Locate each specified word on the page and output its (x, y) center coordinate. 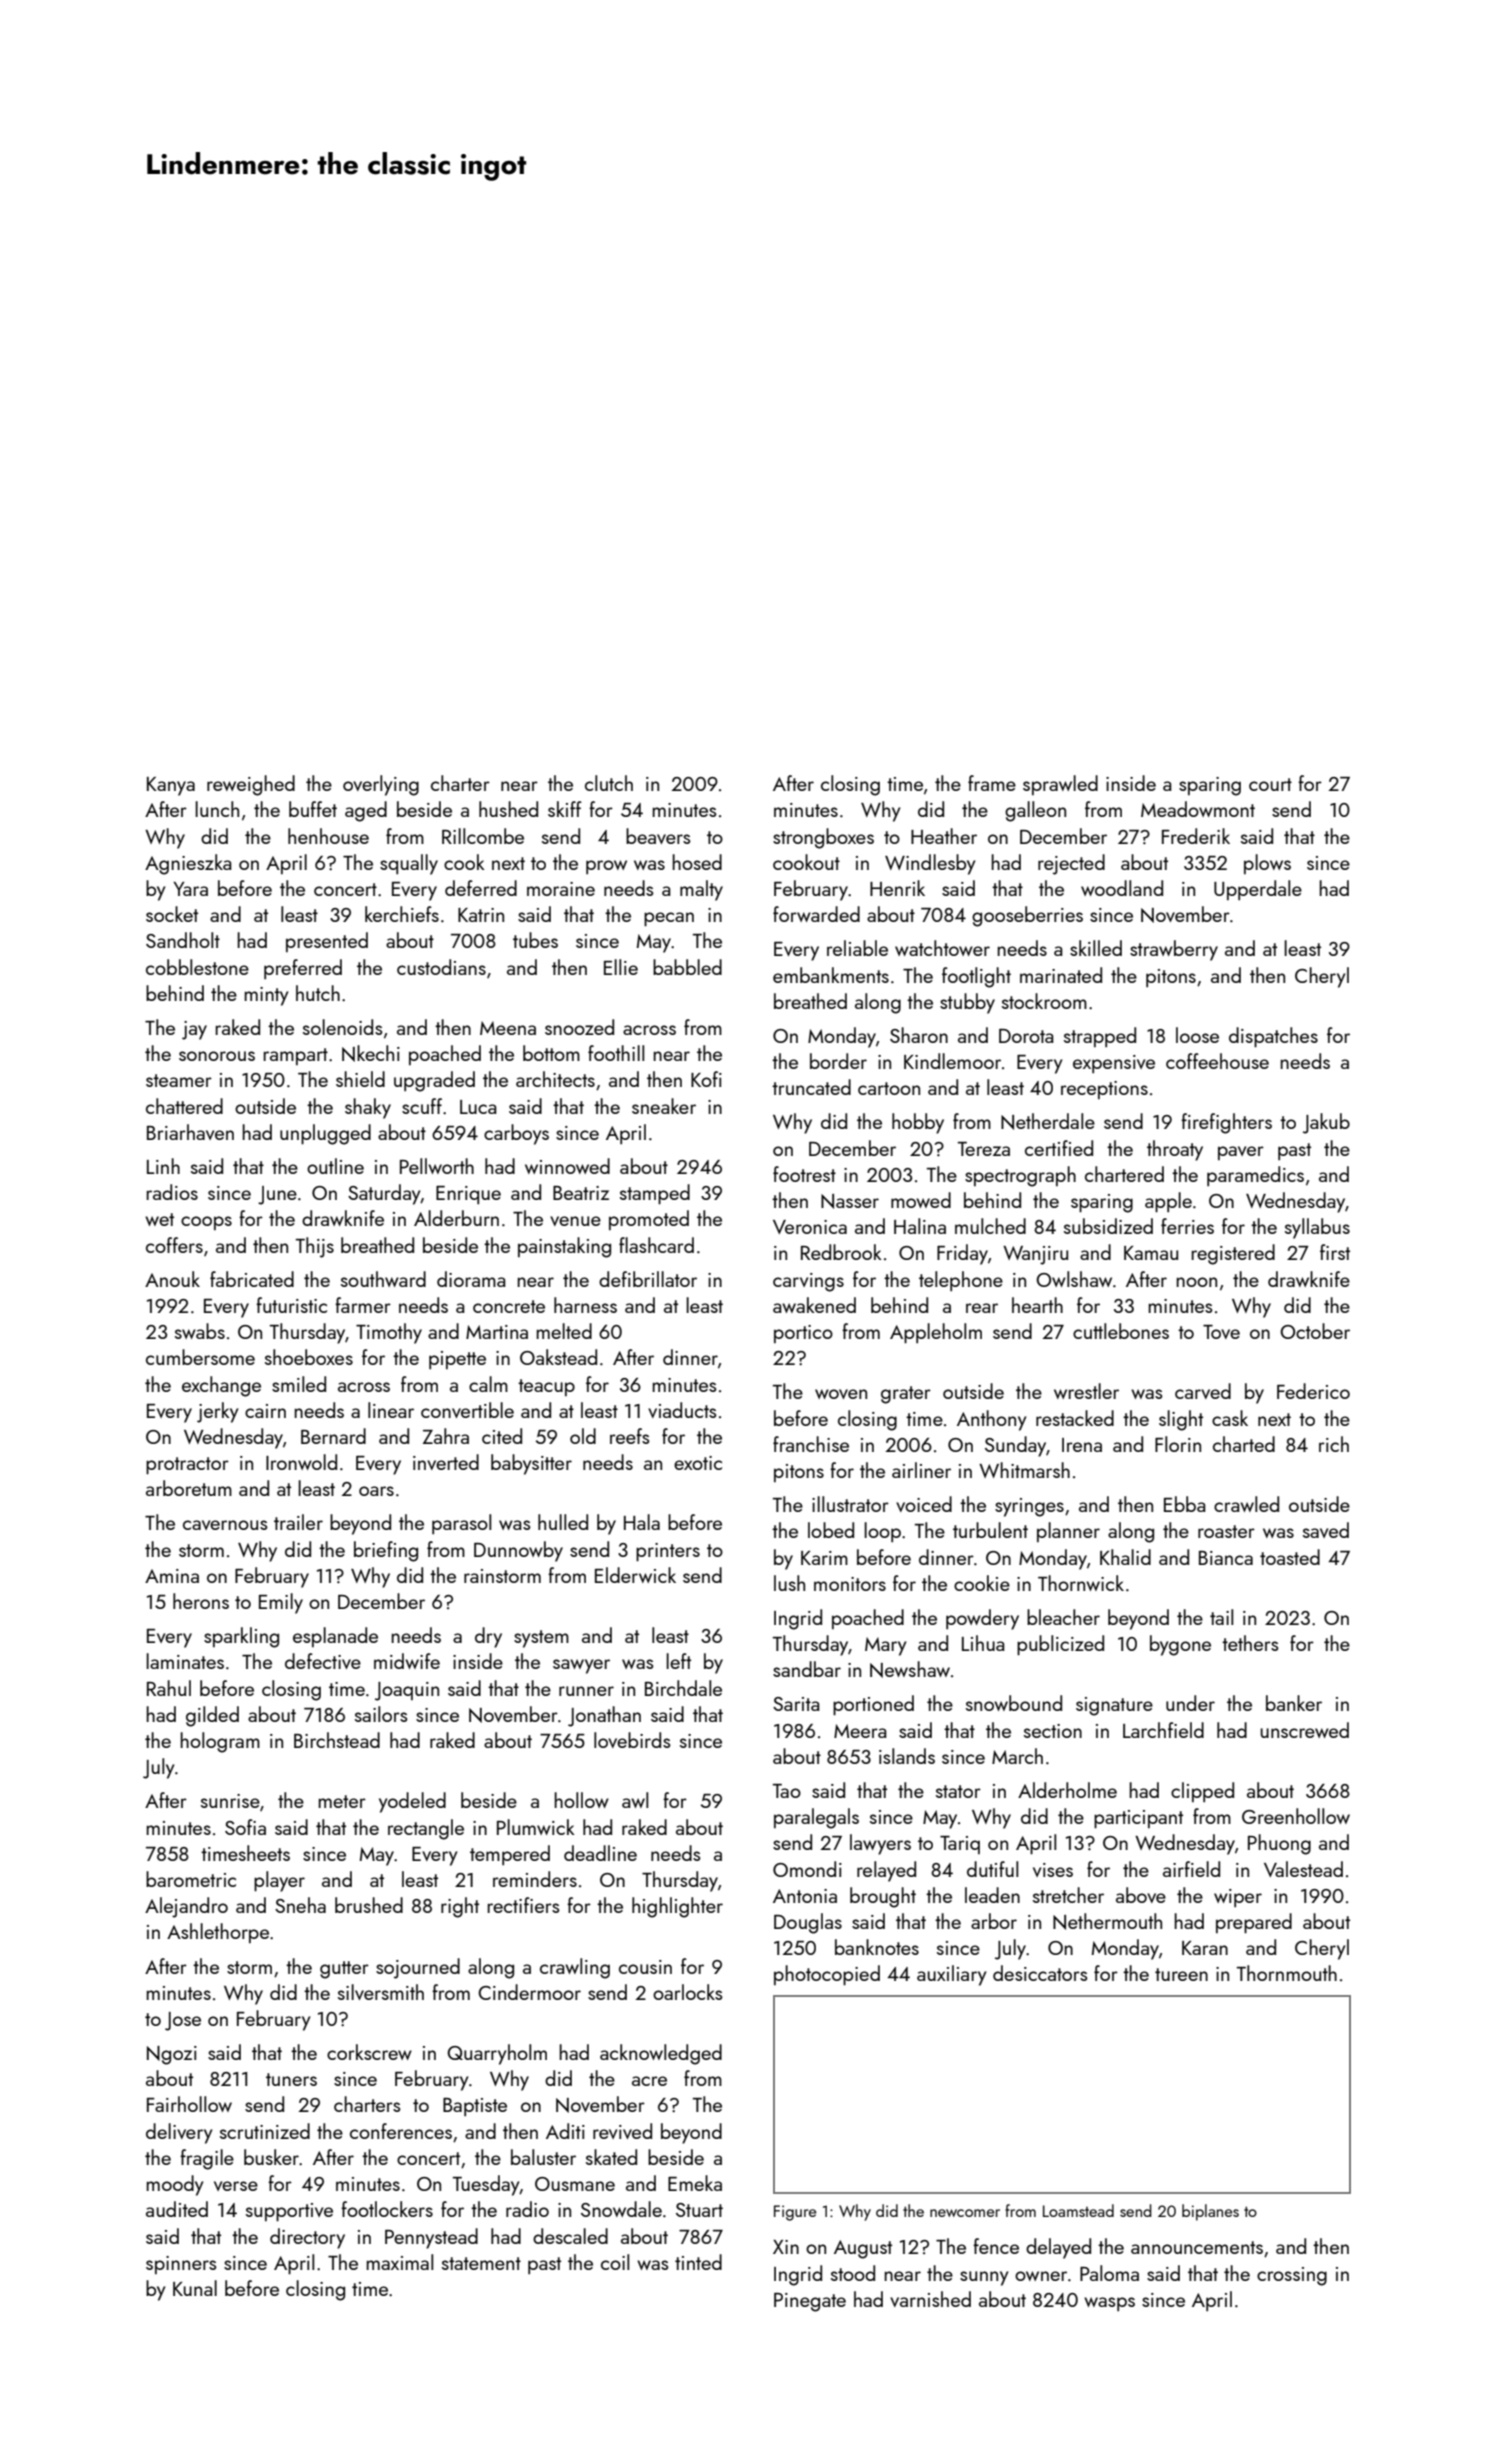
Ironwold (301, 1462)
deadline (600, 1853)
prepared (1254, 1923)
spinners (181, 2265)
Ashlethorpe (218, 1933)
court (1270, 784)
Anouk (172, 1279)
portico (803, 1334)
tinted (698, 2262)
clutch (609, 783)
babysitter (531, 1464)
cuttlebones (1121, 1331)
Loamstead (1078, 2210)
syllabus (1317, 1228)
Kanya (171, 786)
